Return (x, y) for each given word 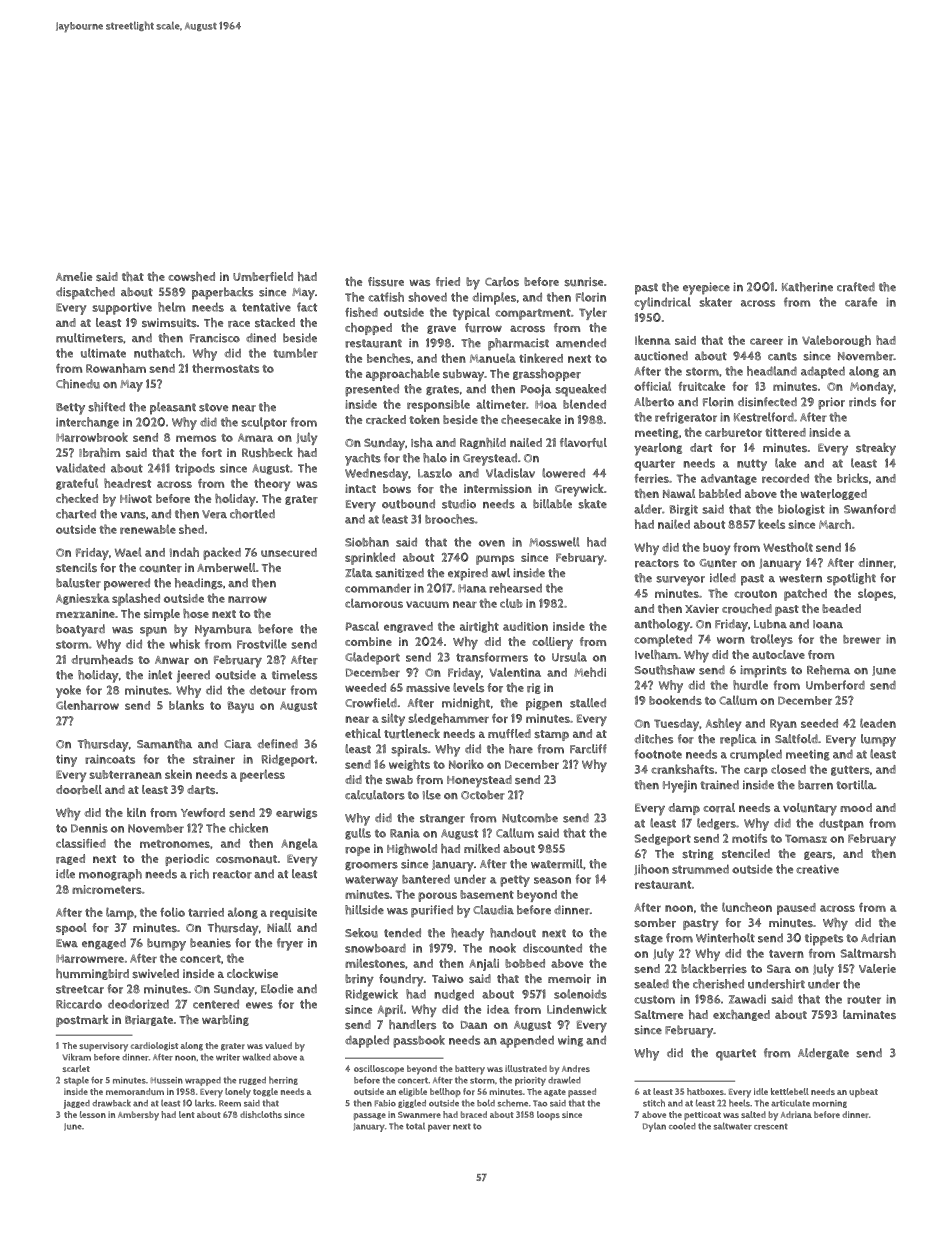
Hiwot (136, 498)
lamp (120, 913)
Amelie (74, 276)
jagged (77, 1104)
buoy (716, 549)
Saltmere (659, 1015)
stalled (588, 703)
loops (548, 1115)
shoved (427, 297)
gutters (850, 771)
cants (782, 356)
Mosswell (554, 542)
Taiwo (448, 978)
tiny (66, 761)
